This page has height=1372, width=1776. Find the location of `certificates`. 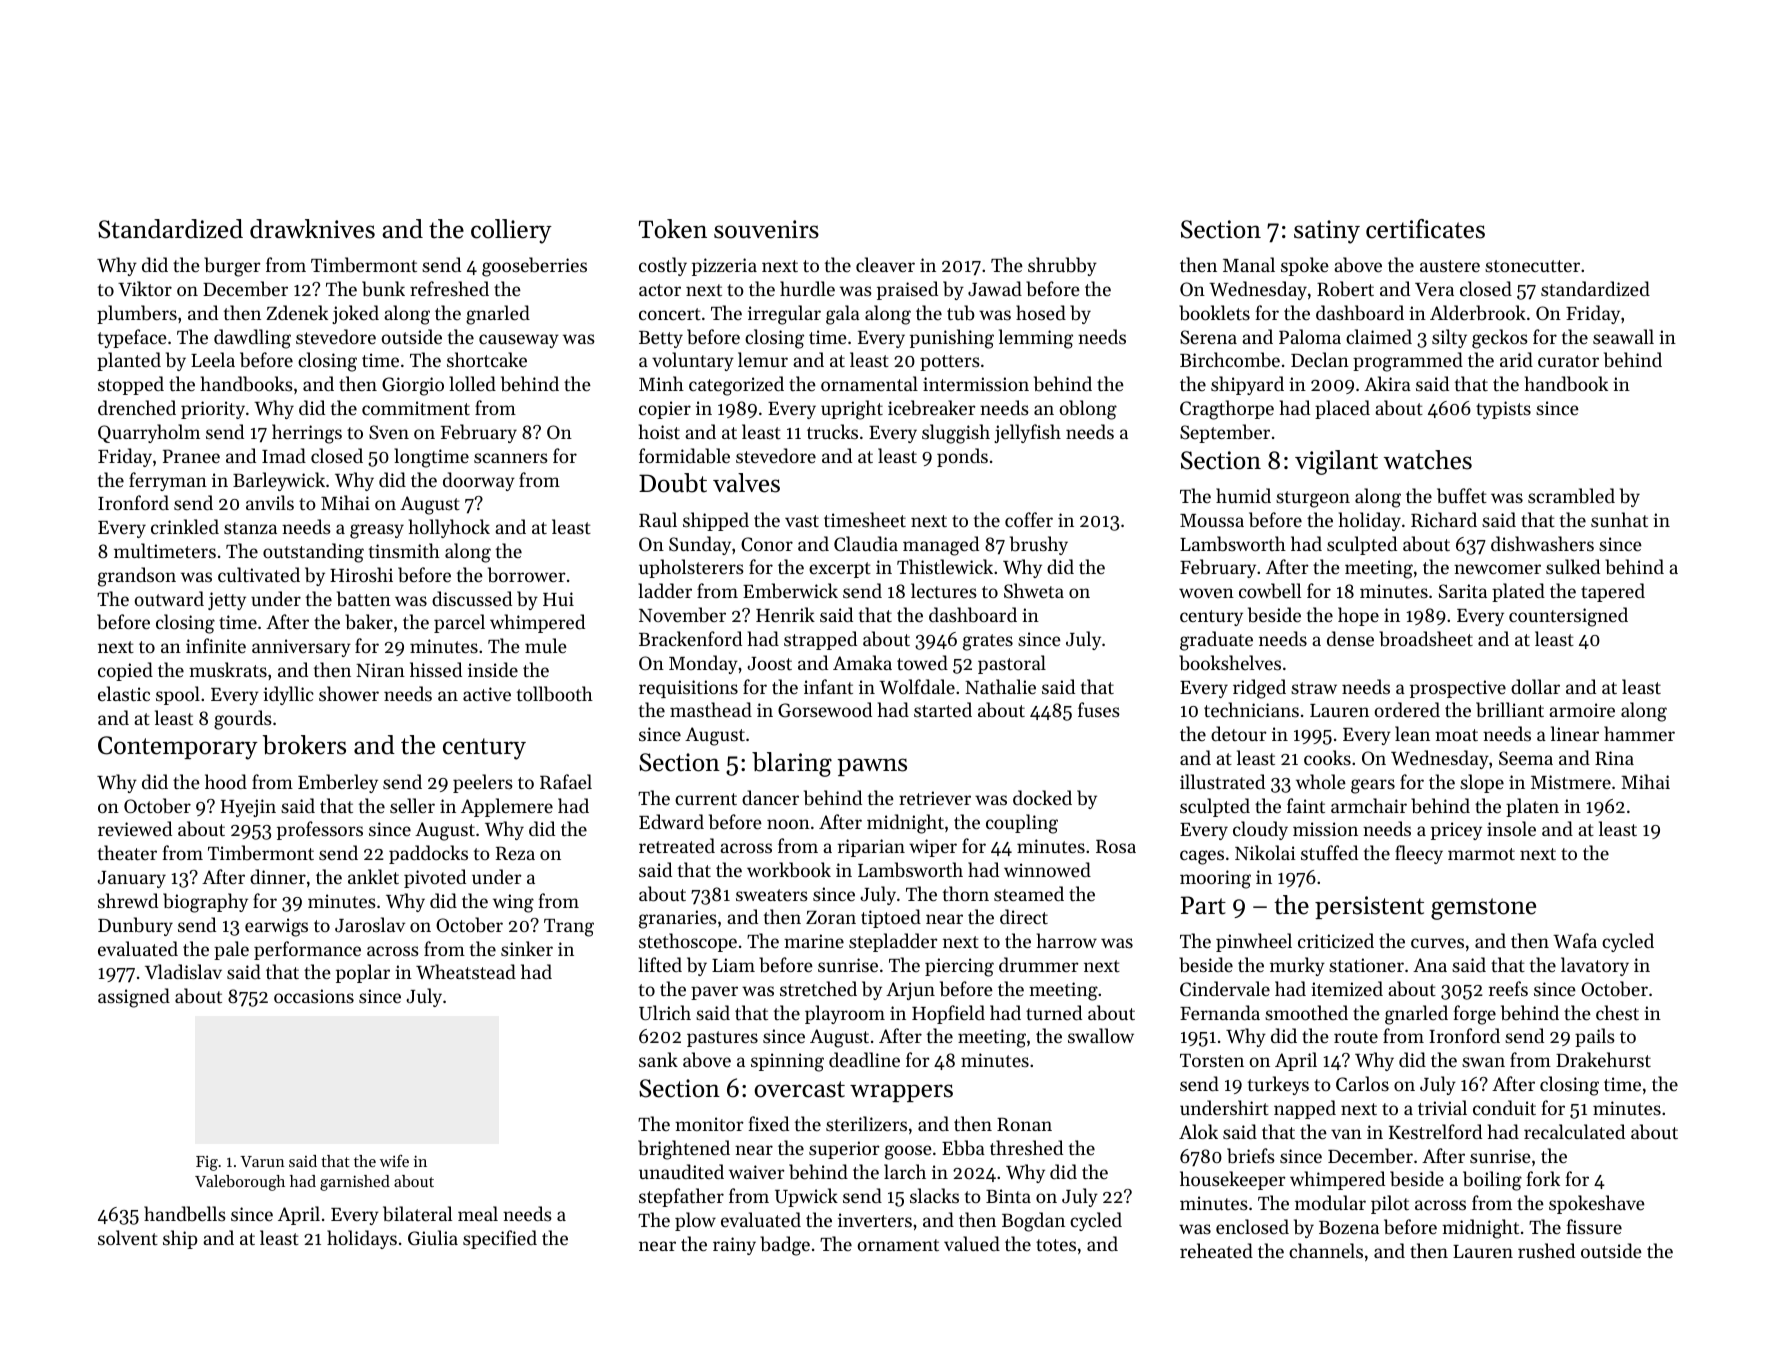

certificates is located at coordinates (1425, 229).
